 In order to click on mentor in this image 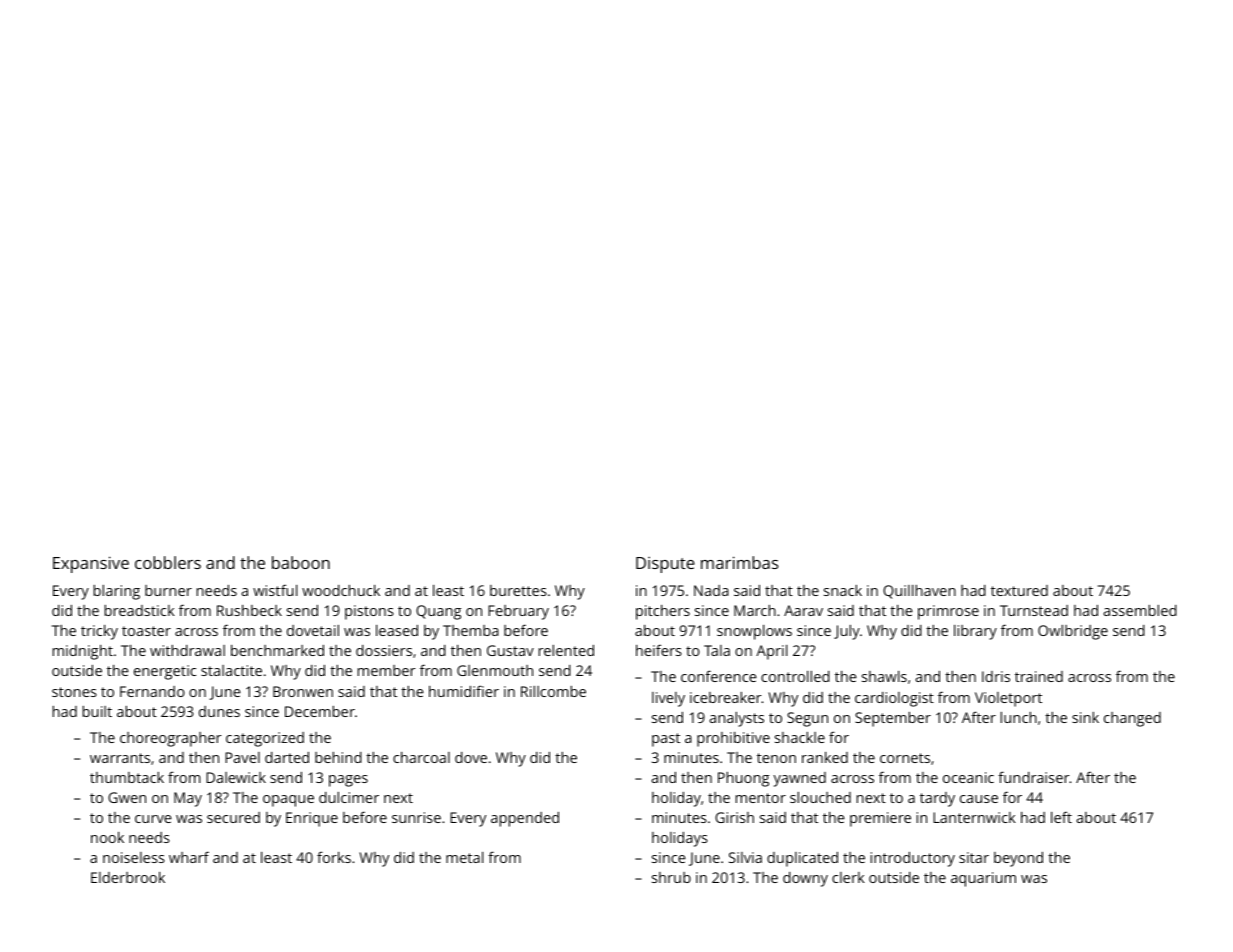, I will do `click(761, 798)`.
